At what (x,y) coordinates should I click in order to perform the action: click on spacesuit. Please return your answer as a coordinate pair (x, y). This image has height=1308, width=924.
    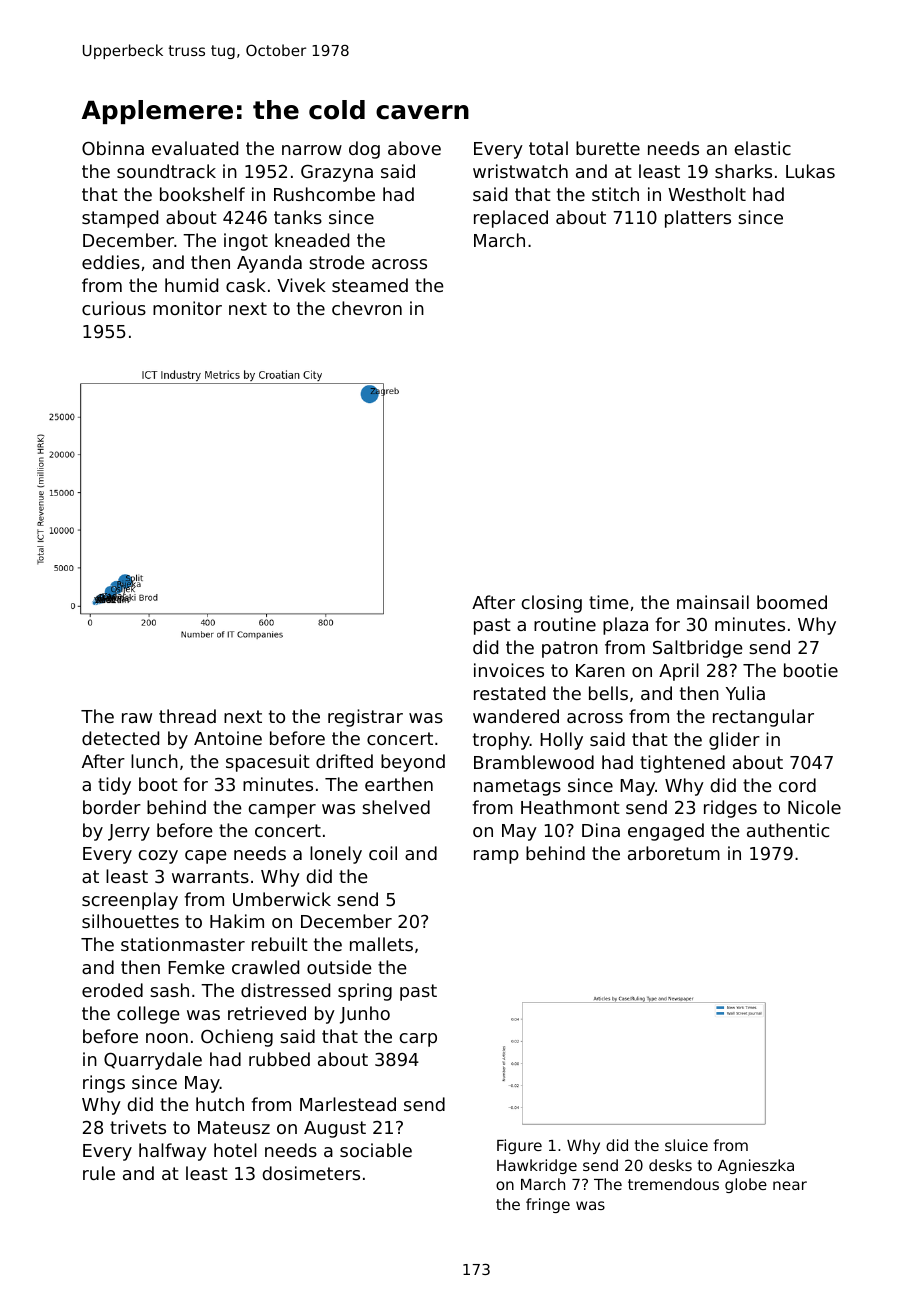
    Looking at the image, I should click on (268, 763).
